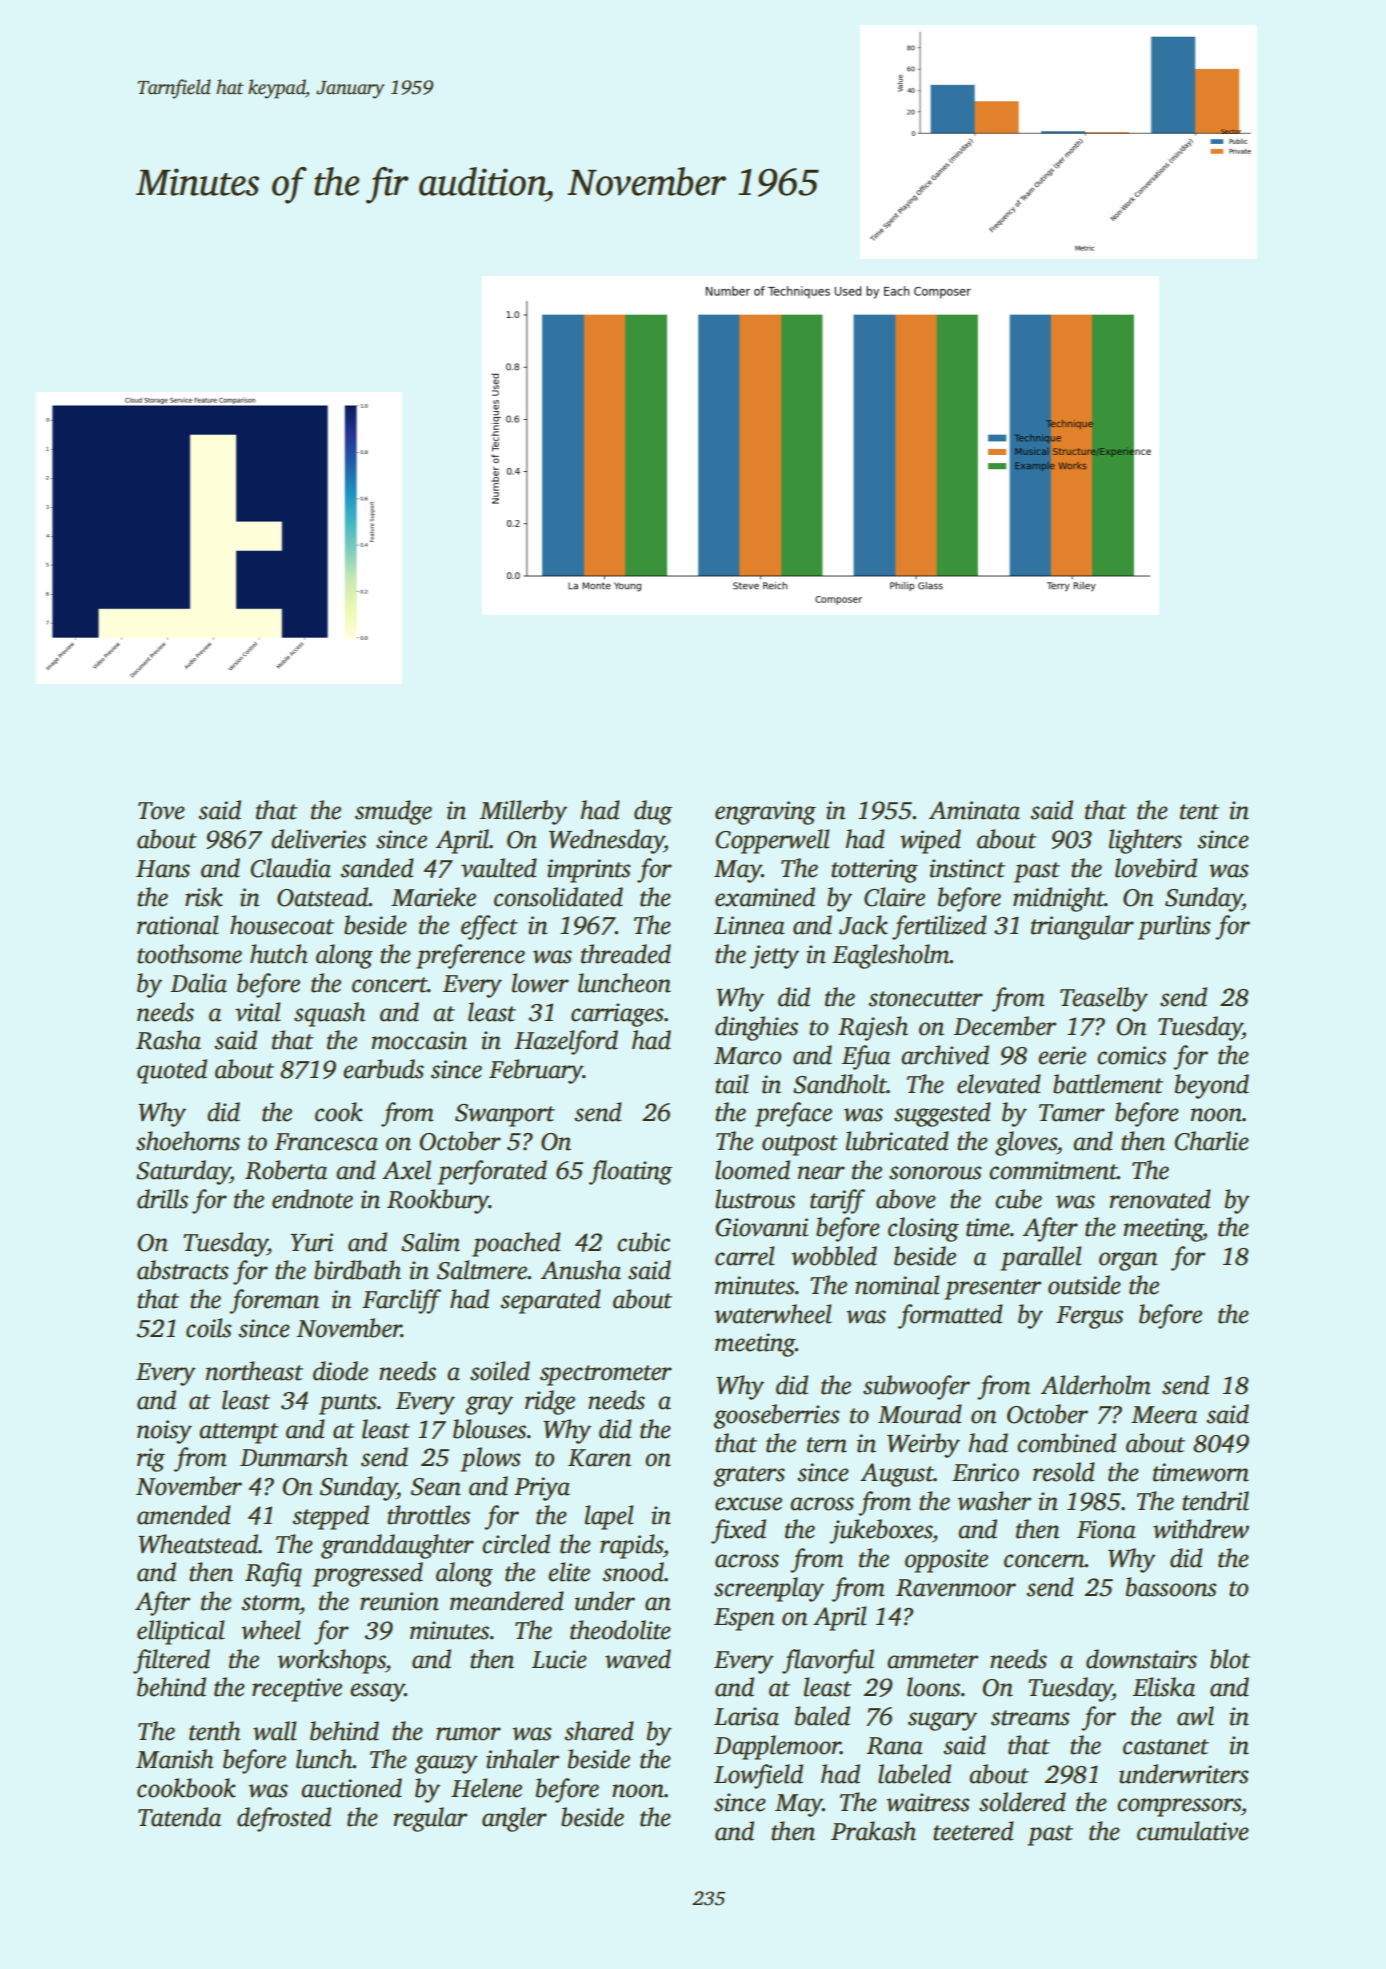  What do you see at coordinates (1128, 1261) in the document?
I see `organ` at bounding box center [1128, 1261].
